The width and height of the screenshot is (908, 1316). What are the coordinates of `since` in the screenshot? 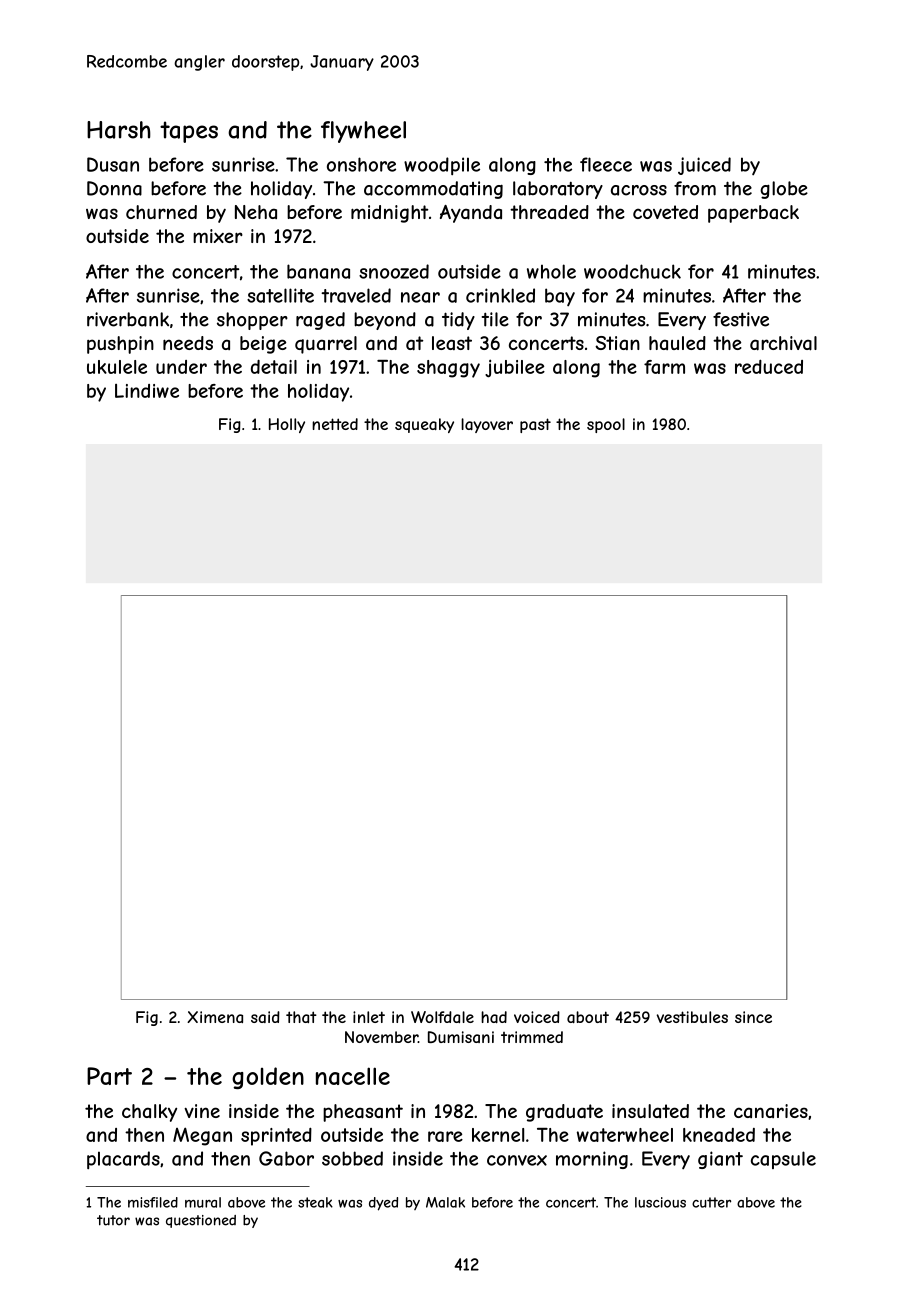 It's located at (753, 1017).
